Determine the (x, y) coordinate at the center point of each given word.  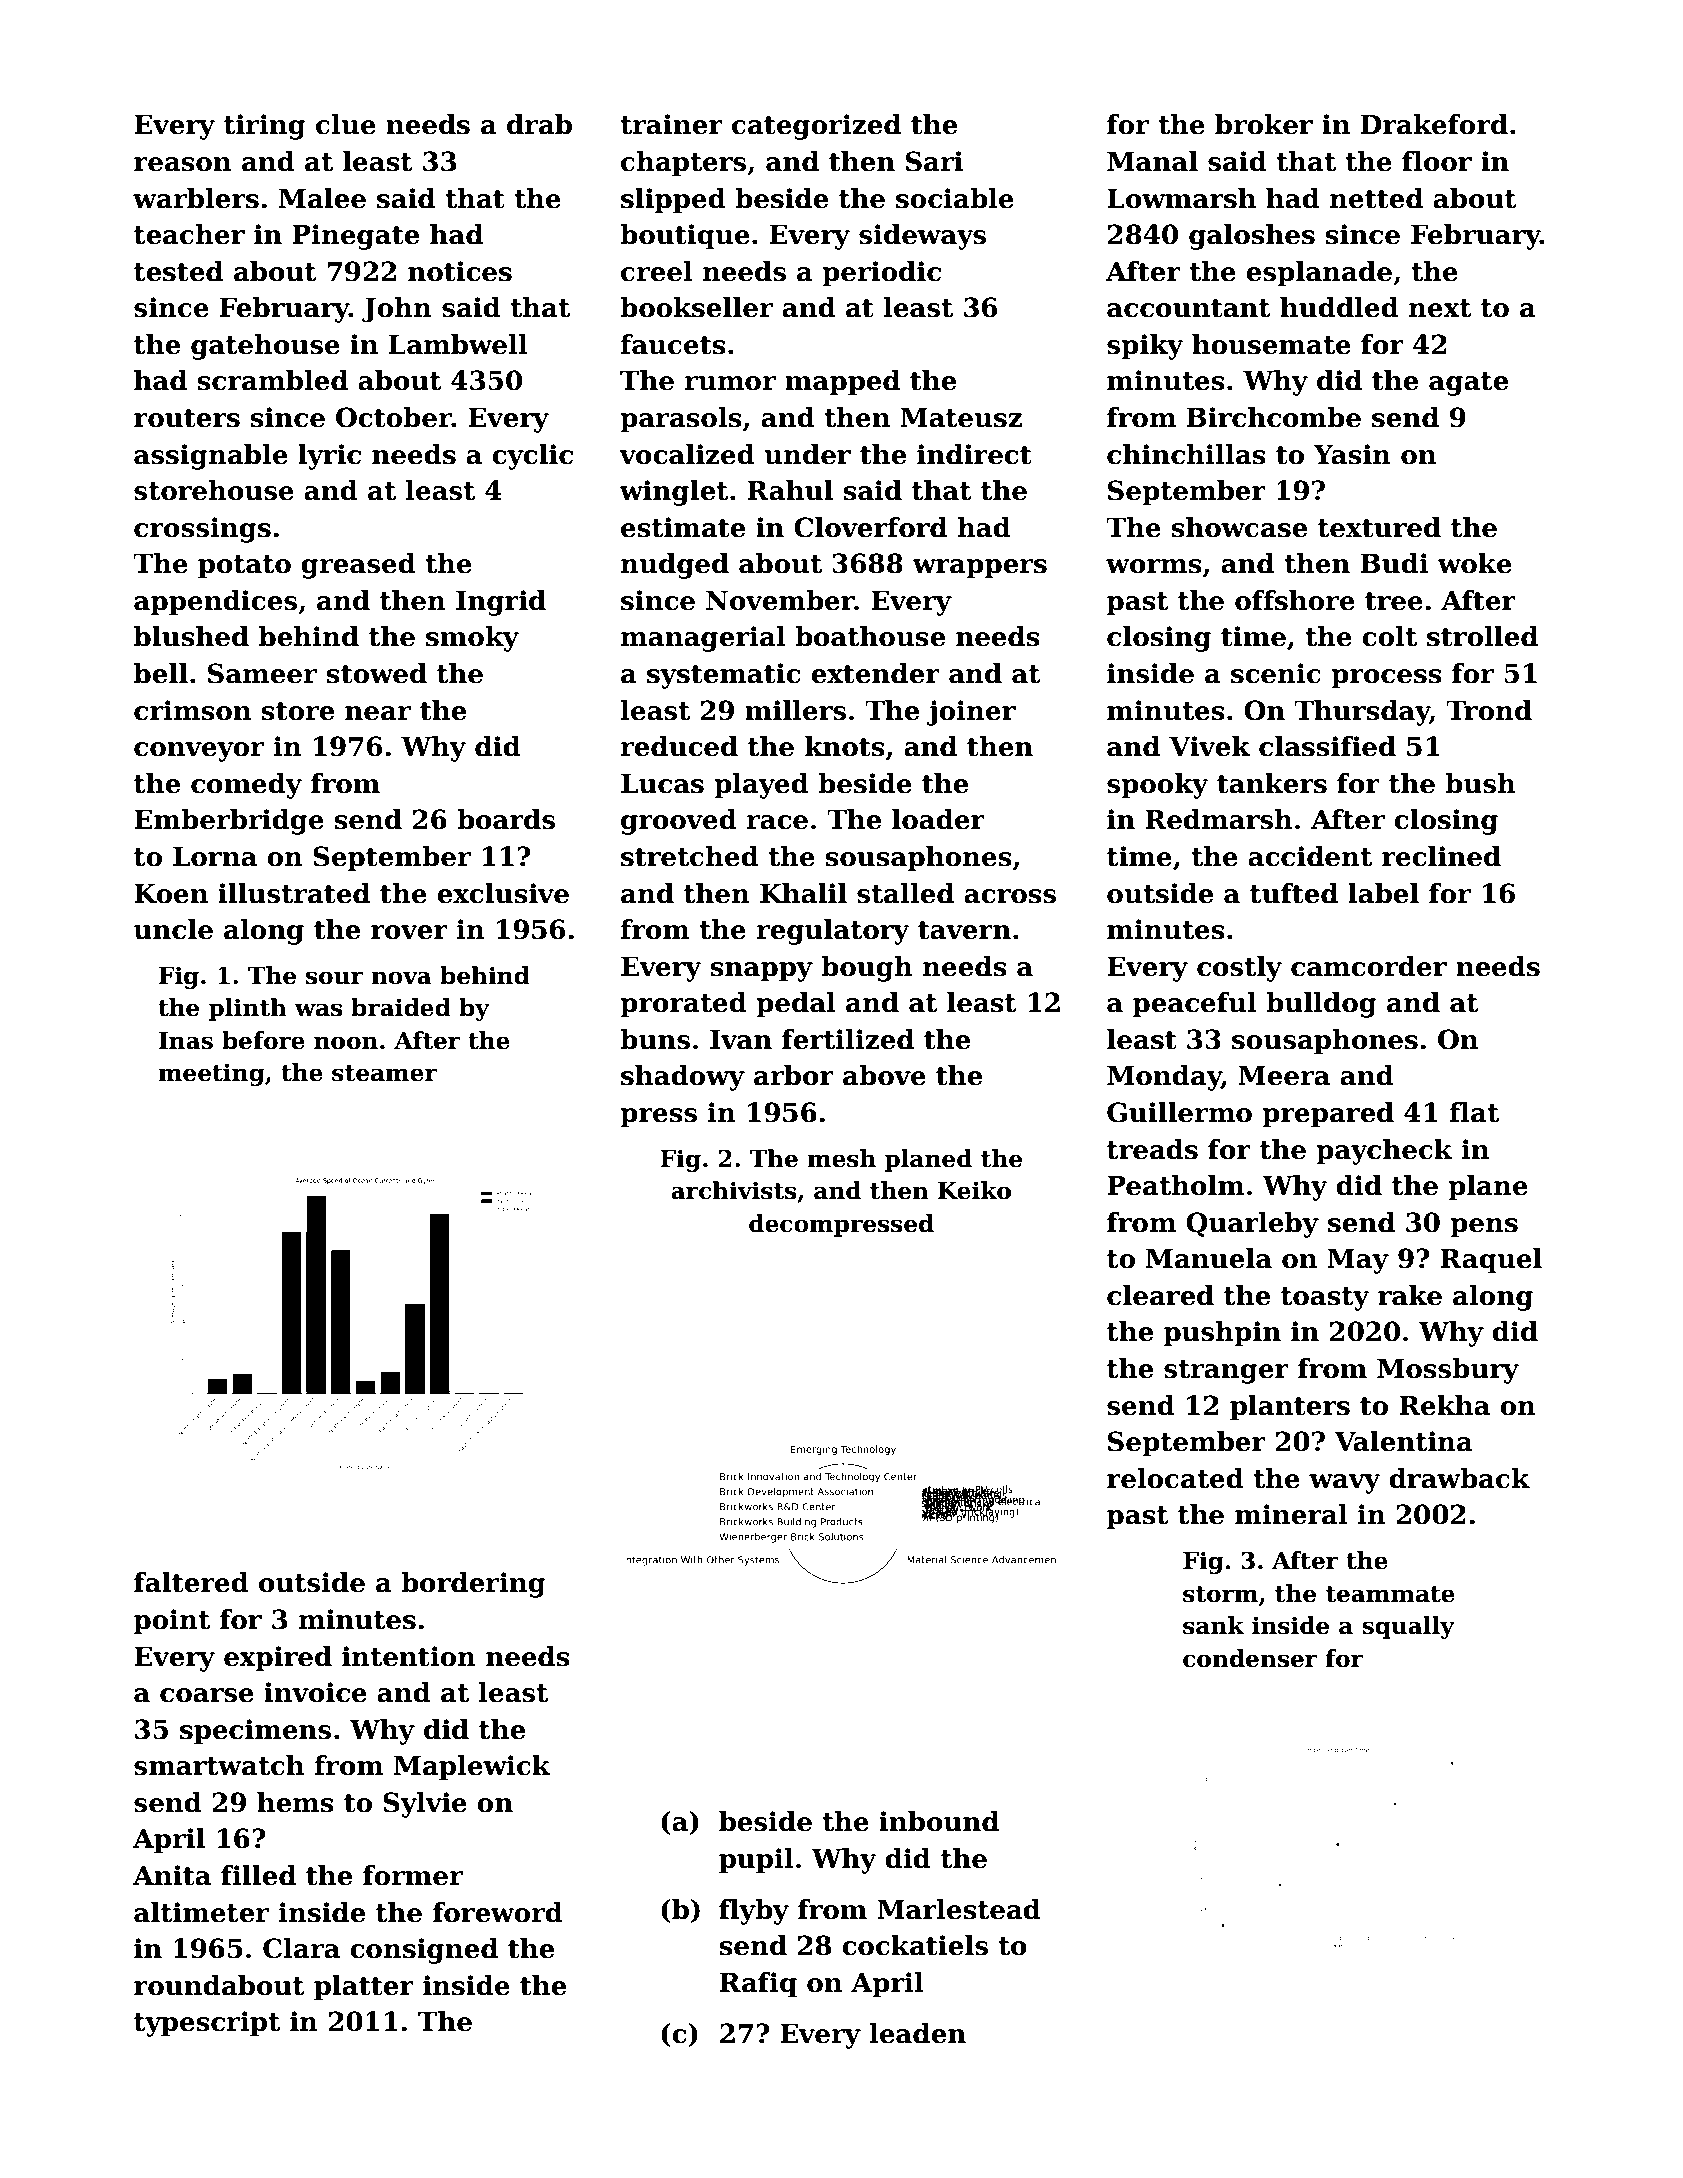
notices (460, 271)
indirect (974, 454)
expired (278, 1659)
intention (409, 1656)
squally (1408, 1627)
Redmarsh (1219, 819)
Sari (934, 161)
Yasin (1352, 454)
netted (1376, 198)
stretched (690, 856)
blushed (191, 636)
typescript (207, 2024)
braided (401, 1007)
